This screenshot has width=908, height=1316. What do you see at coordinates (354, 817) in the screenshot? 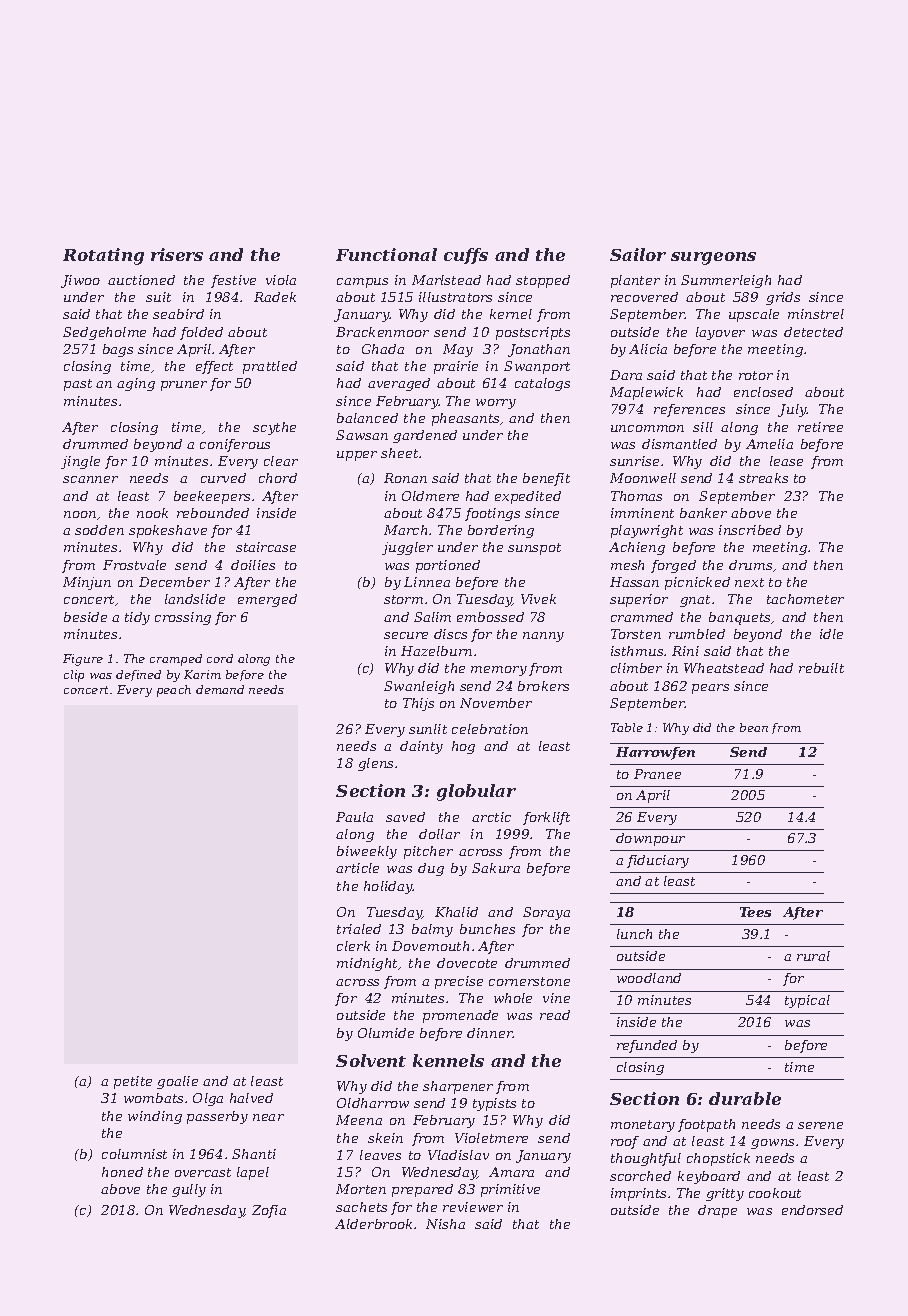
I see `Paula` at bounding box center [354, 817].
